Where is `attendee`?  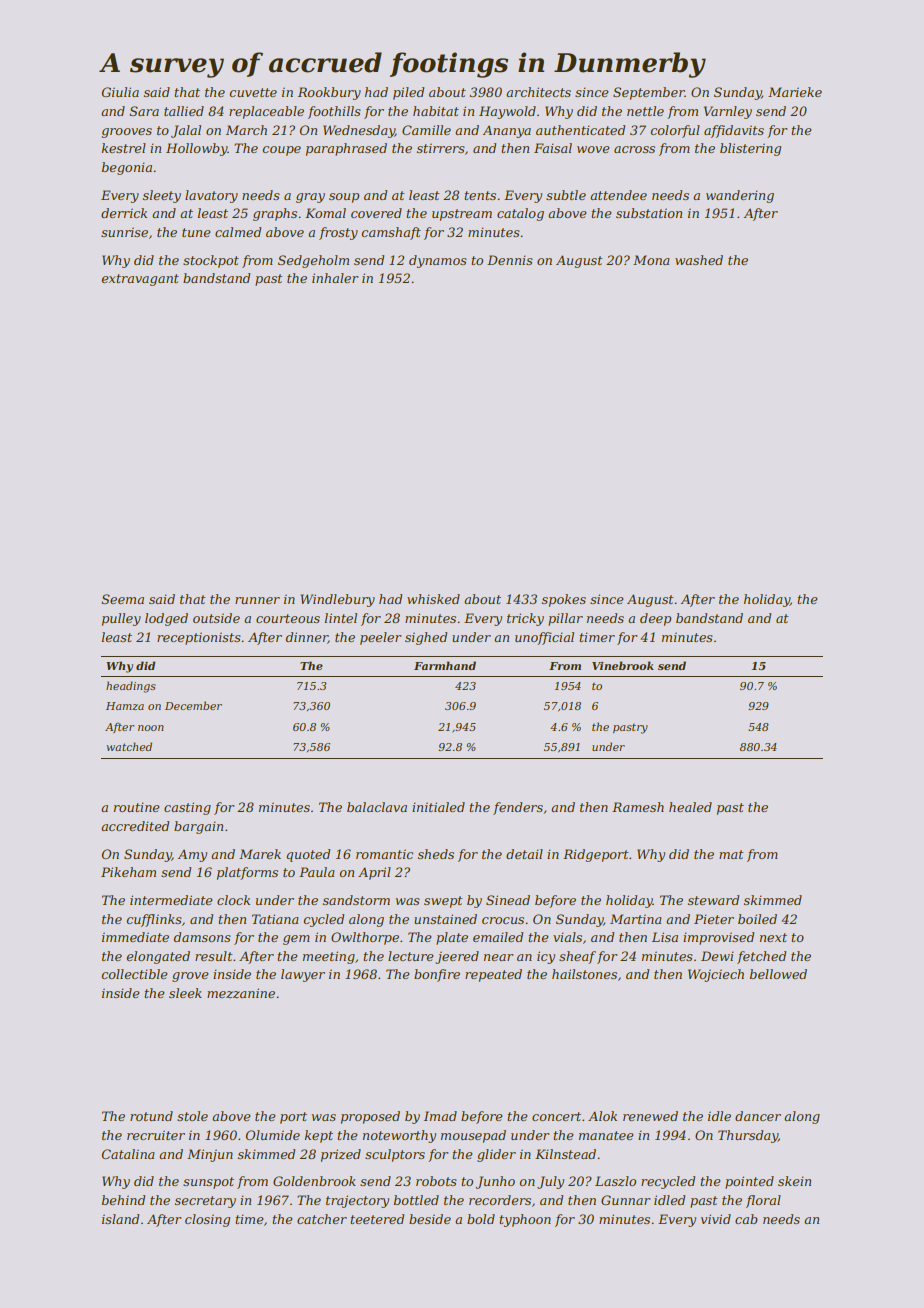
attendee is located at coordinates (618, 195).
